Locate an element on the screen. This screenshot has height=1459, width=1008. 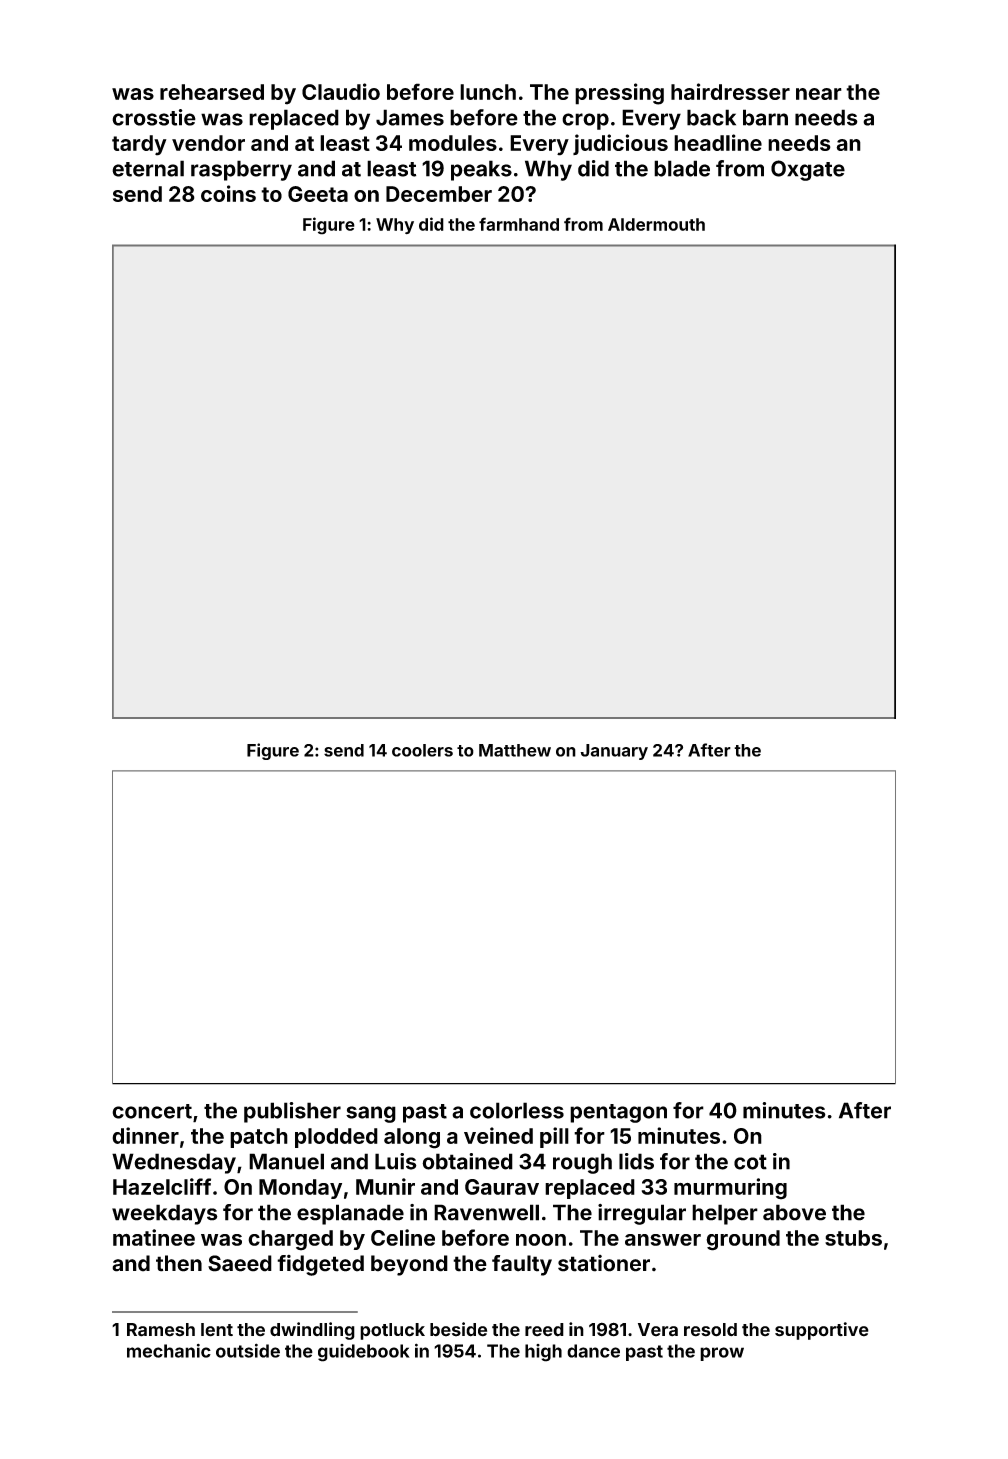
above is located at coordinates (794, 1212).
